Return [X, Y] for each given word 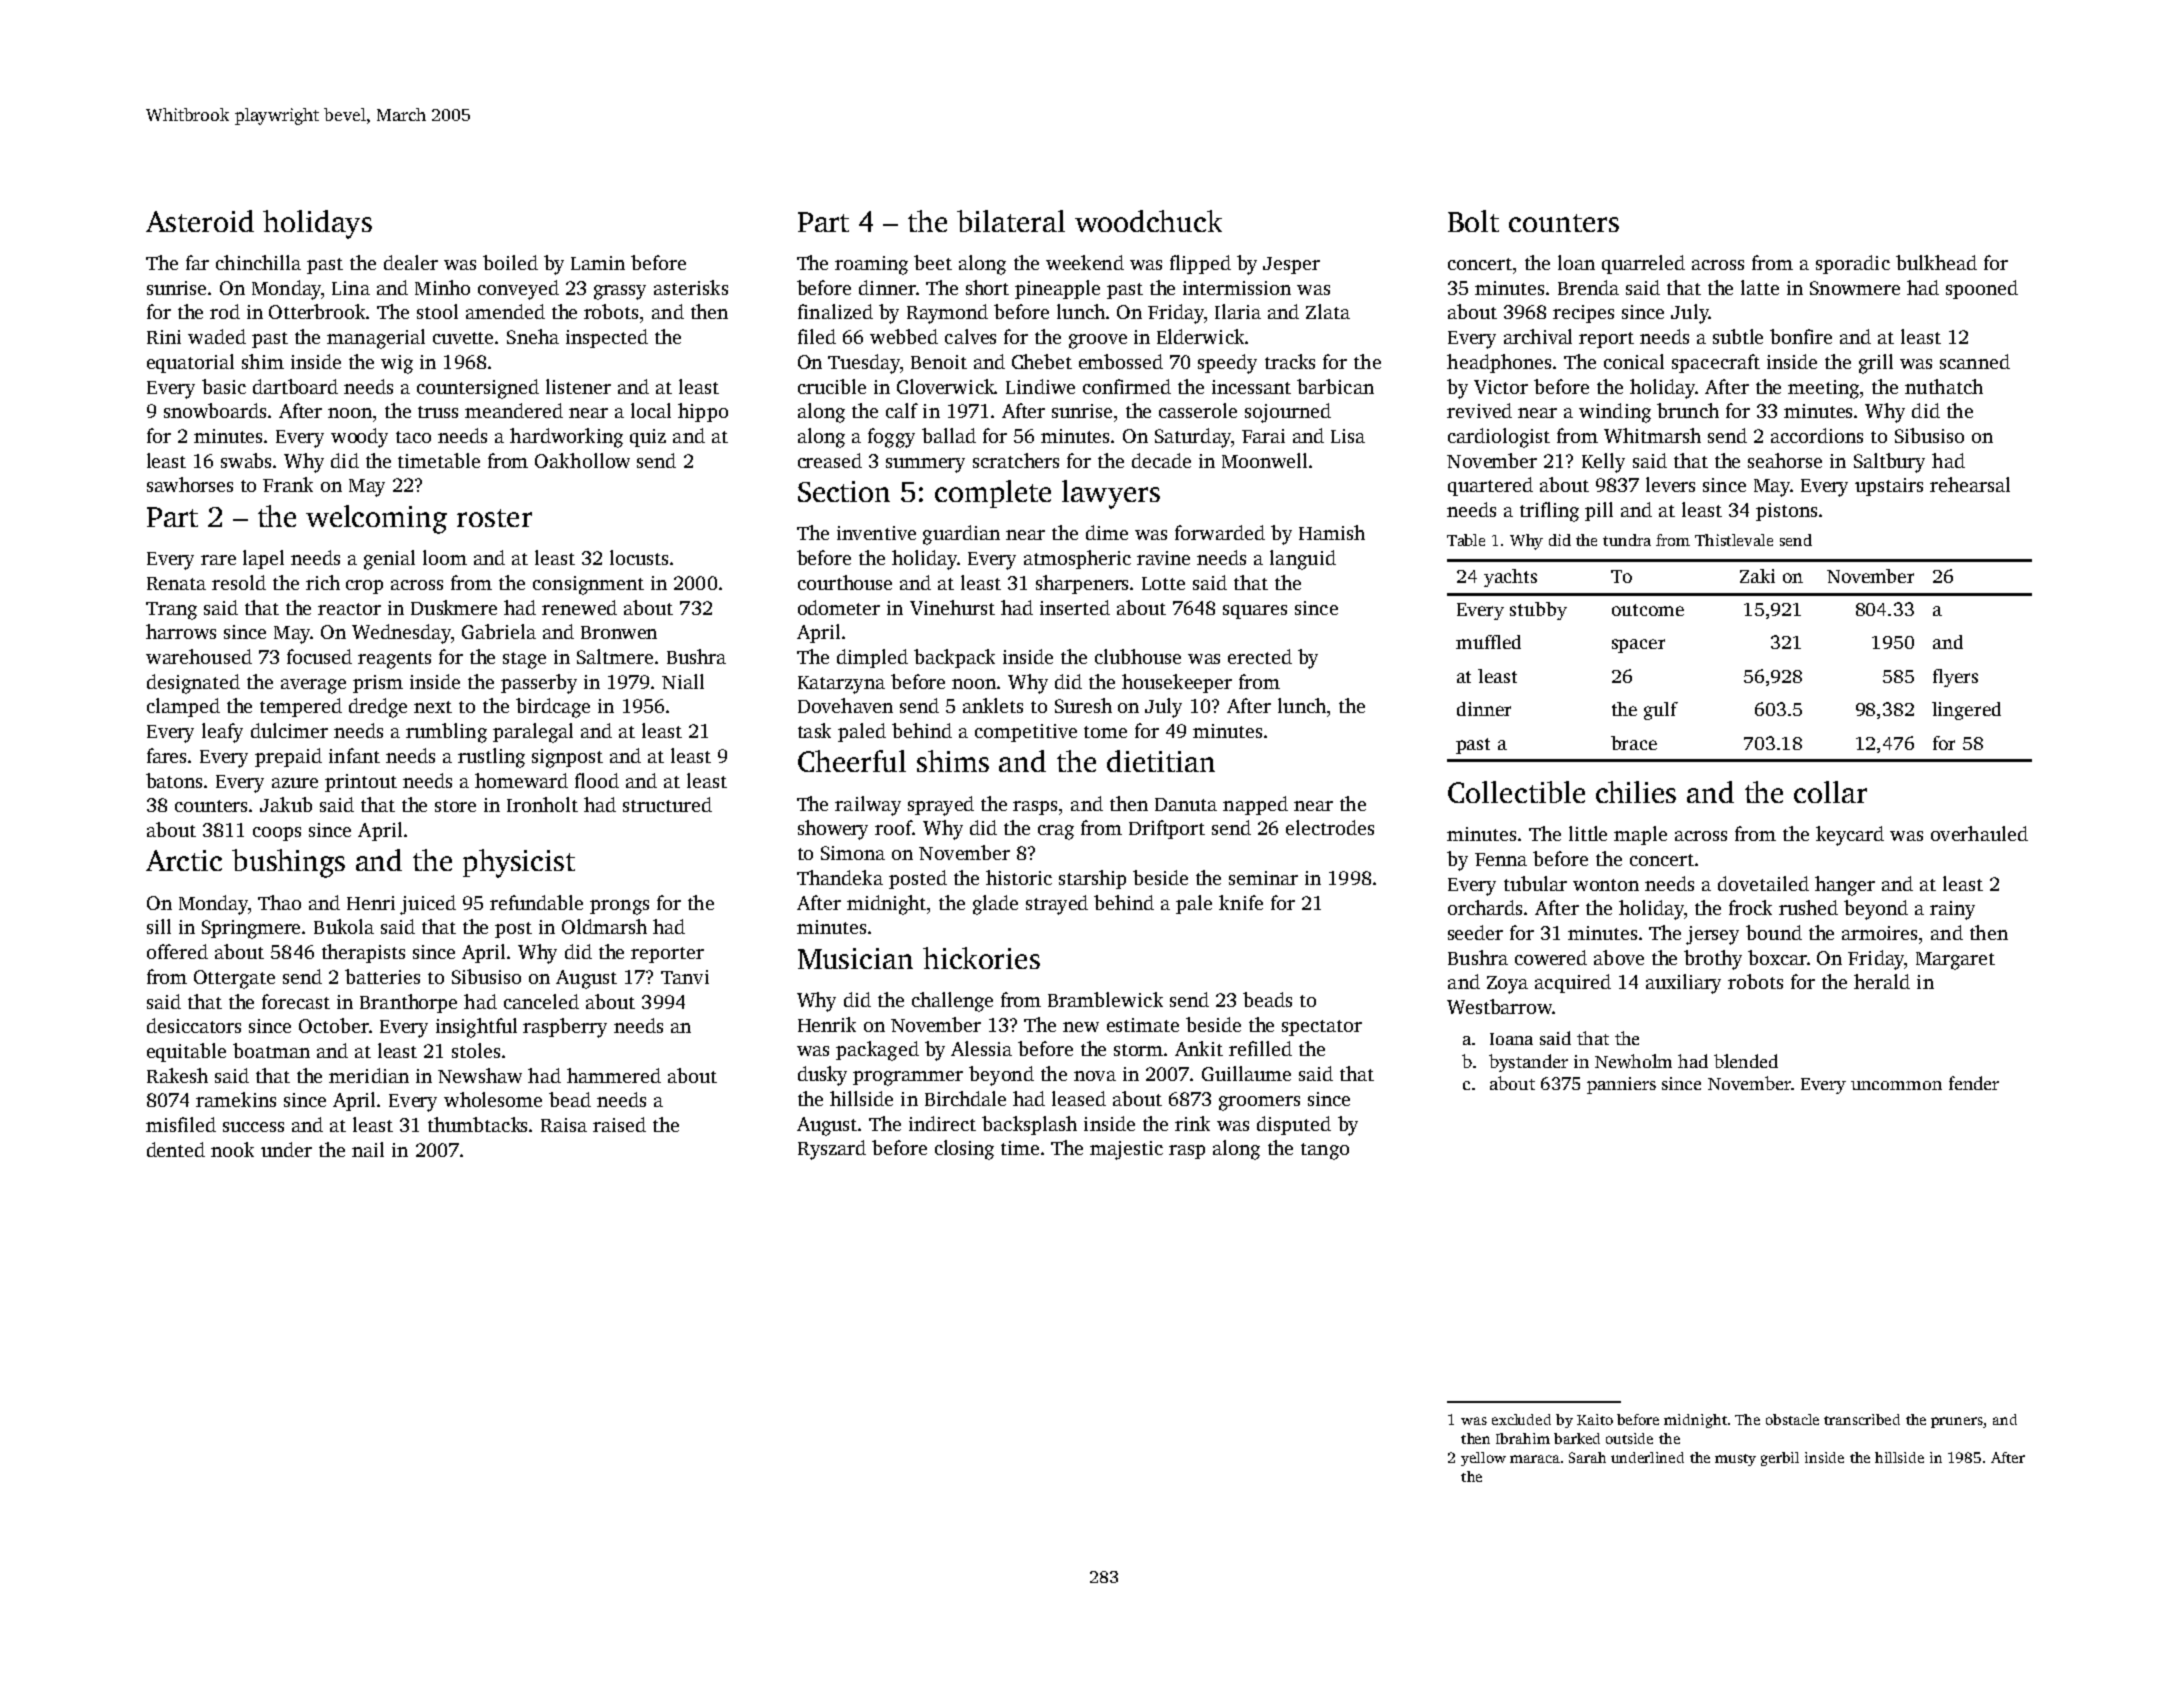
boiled [510, 262]
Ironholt [542, 804]
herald [1882, 981]
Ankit [1199, 1048]
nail [368, 1149]
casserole [1198, 410]
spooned [1982, 289]
